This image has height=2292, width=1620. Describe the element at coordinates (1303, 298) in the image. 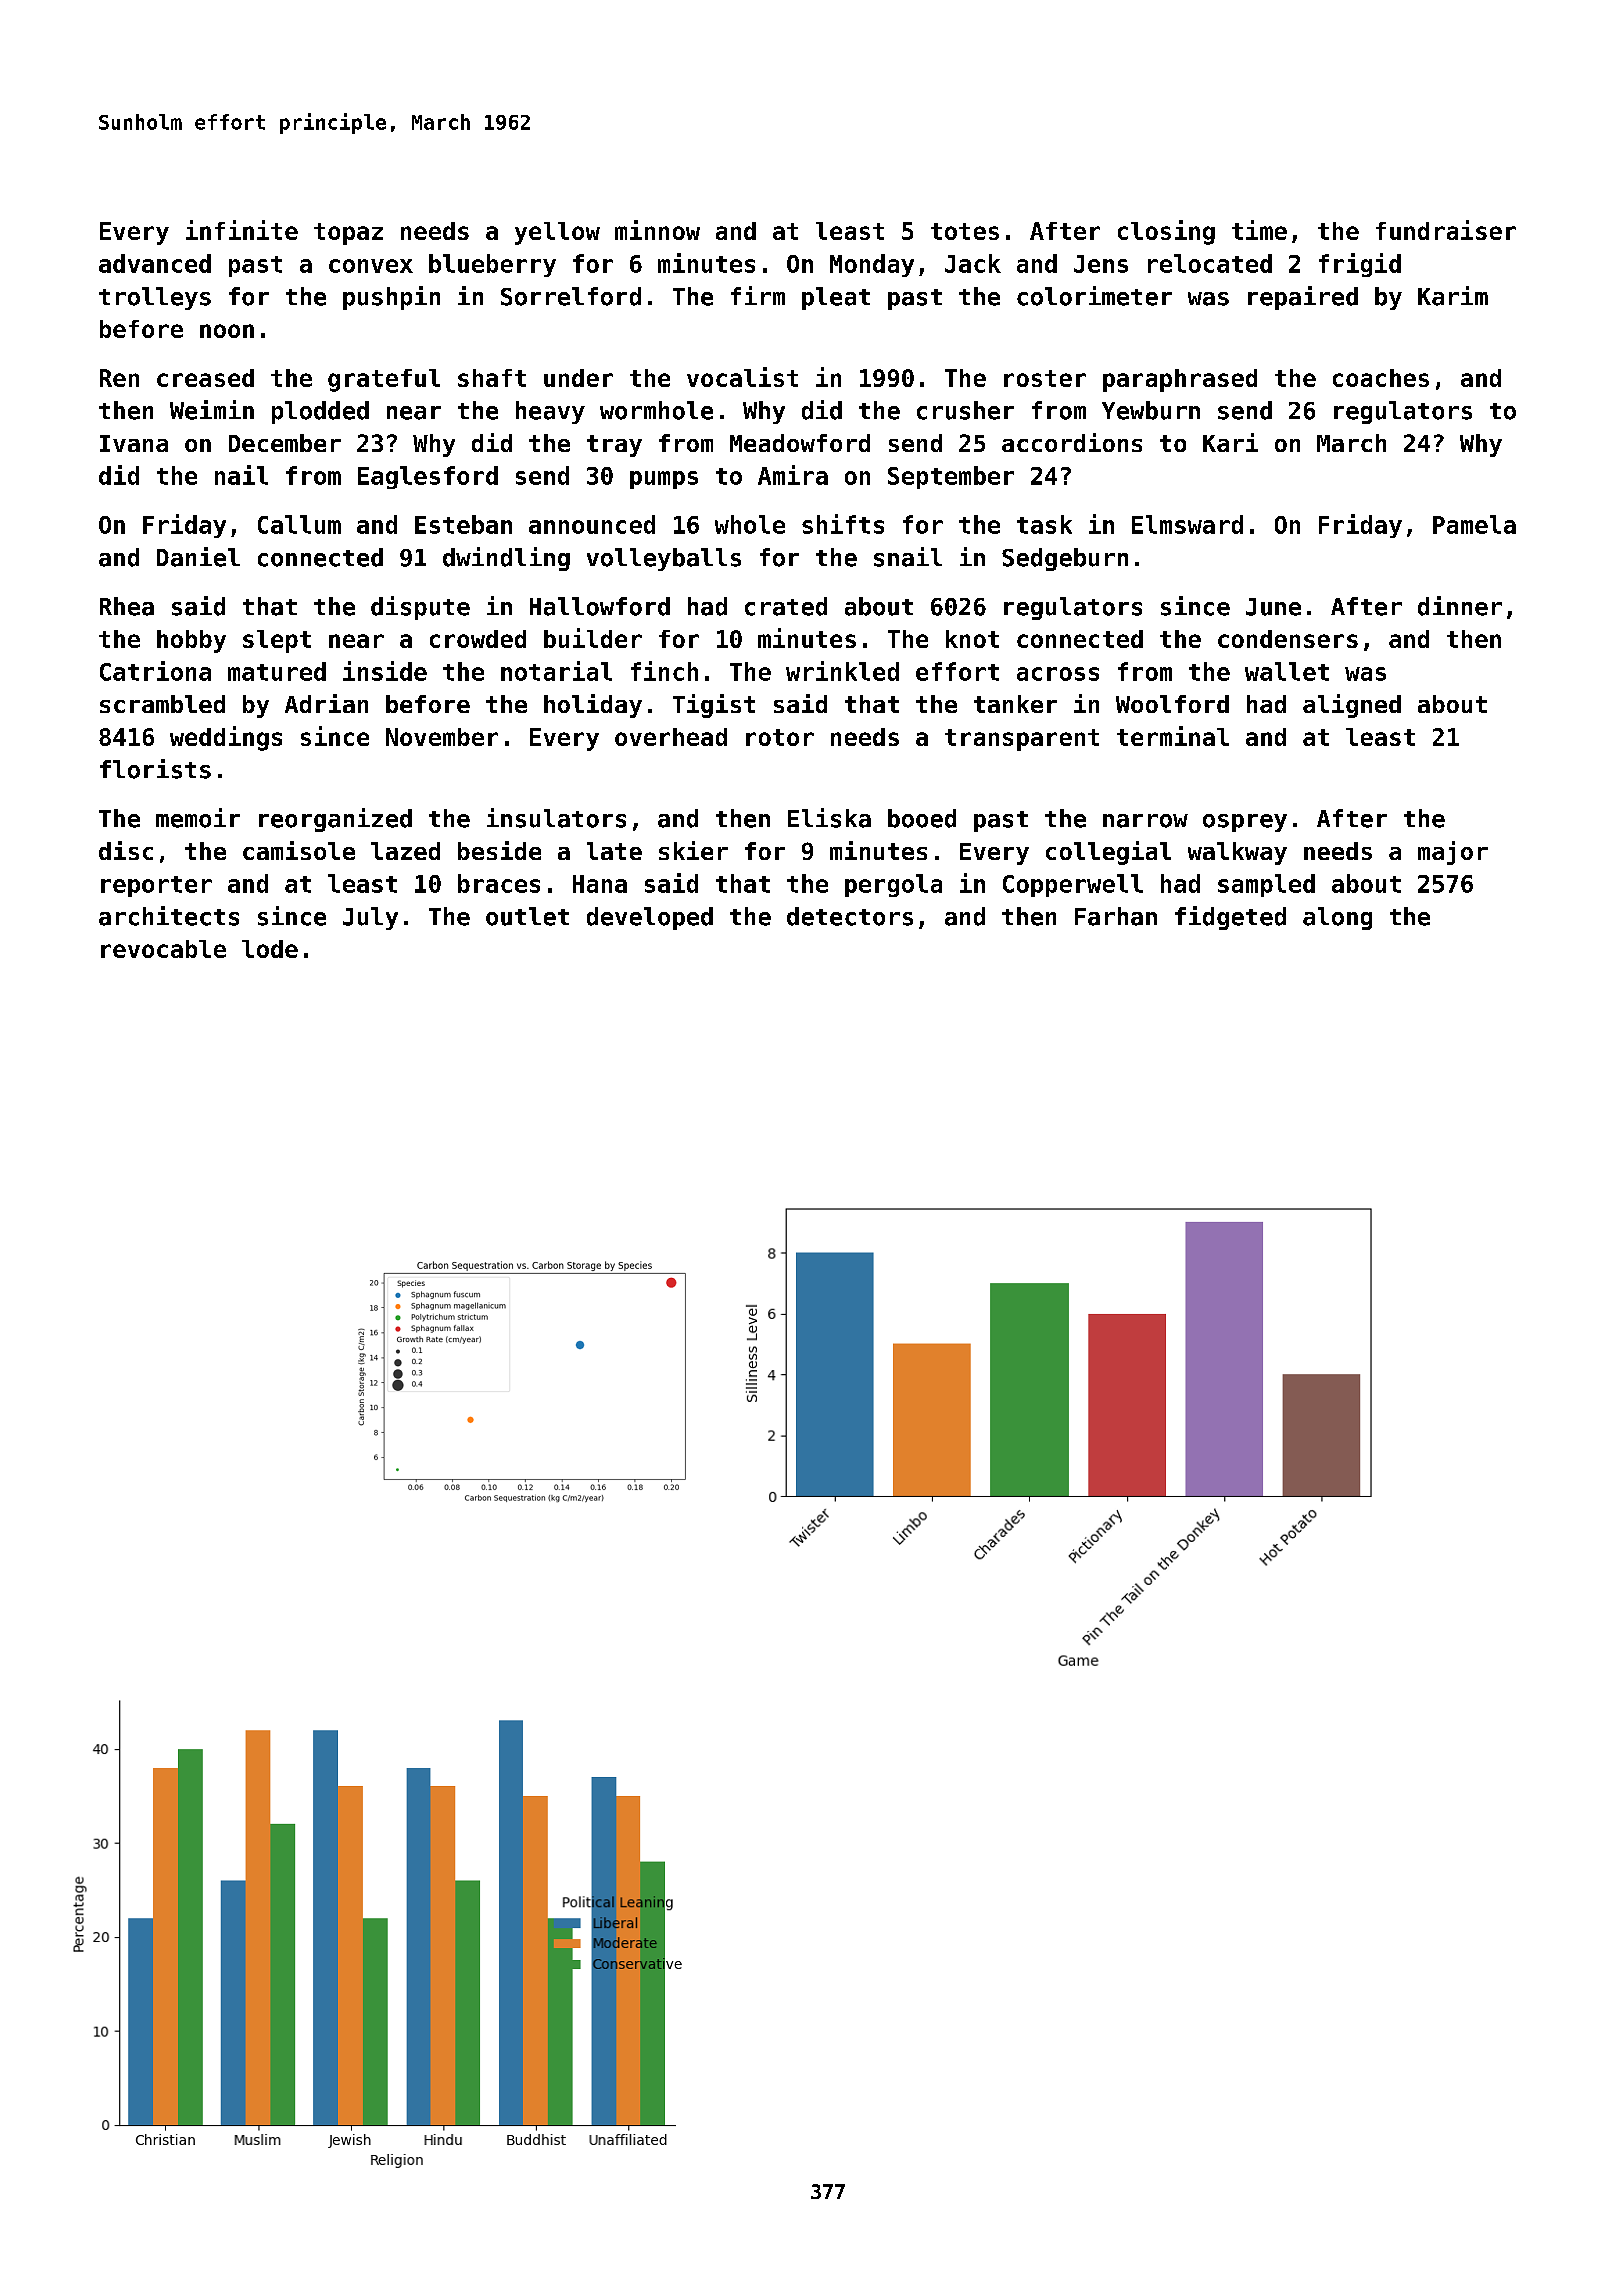

I see `repaired` at that location.
